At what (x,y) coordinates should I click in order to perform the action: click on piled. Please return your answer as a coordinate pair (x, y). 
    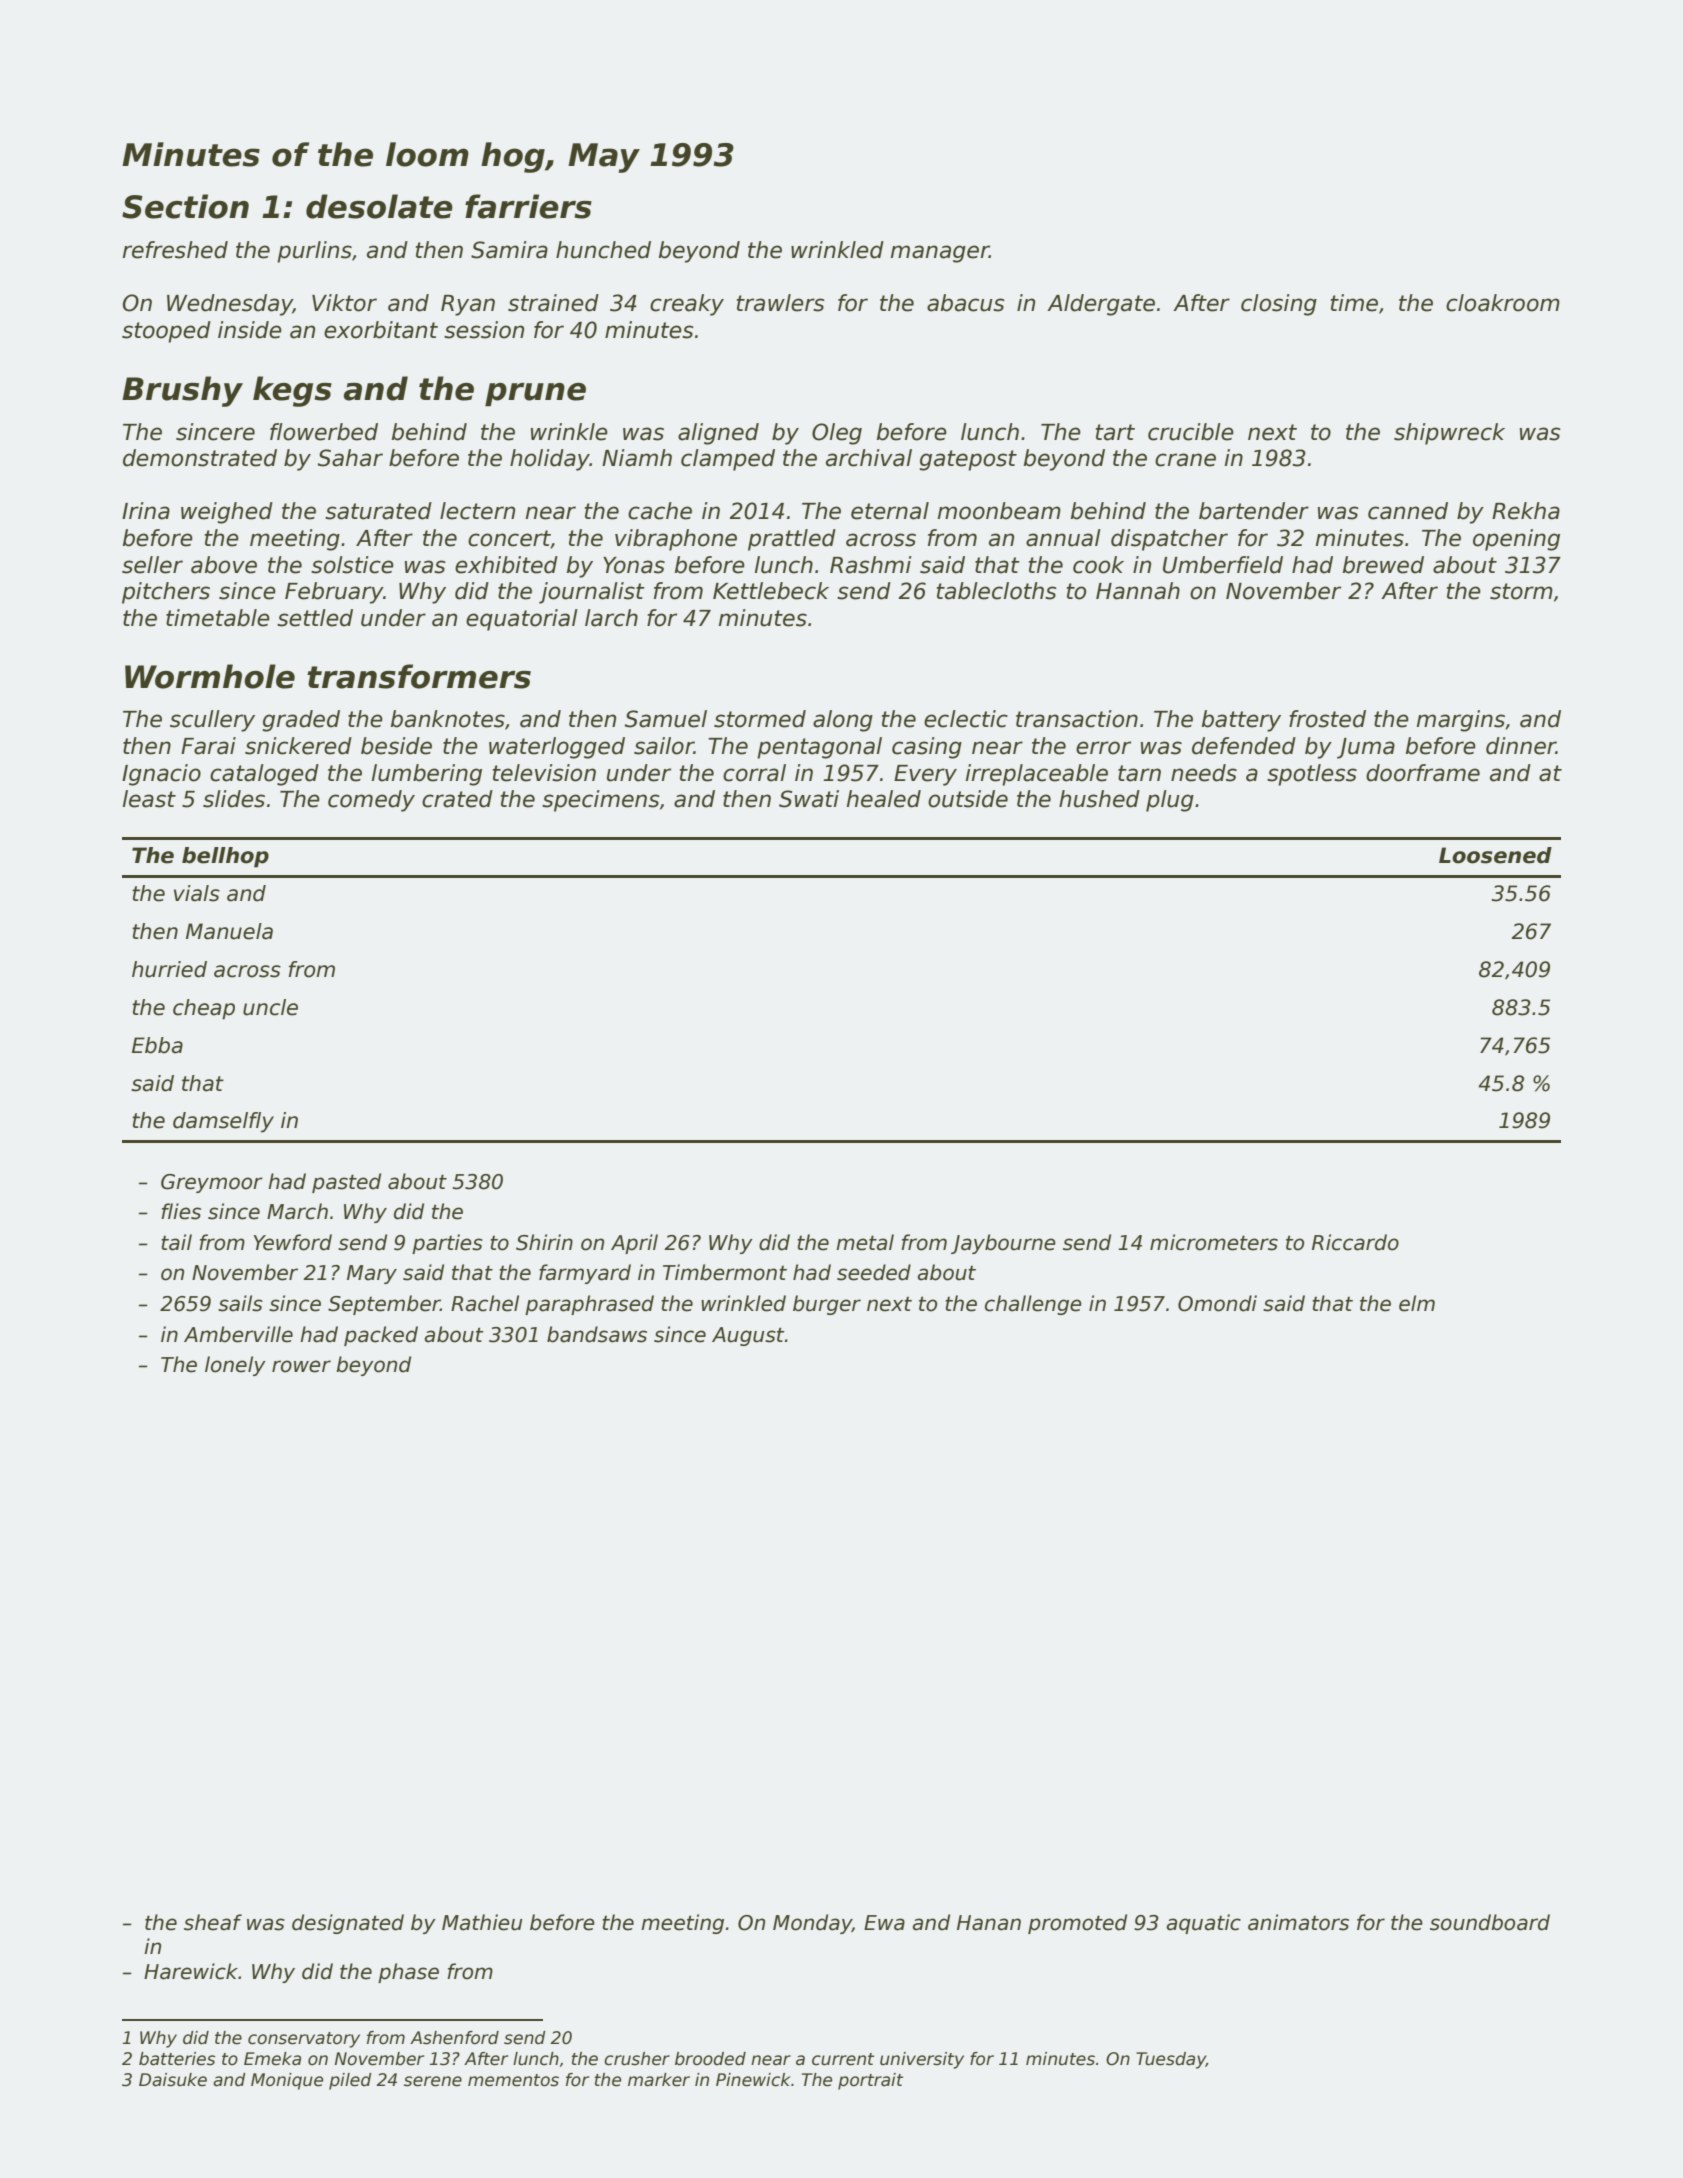
    Looking at the image, I should click on (350, 2081).
